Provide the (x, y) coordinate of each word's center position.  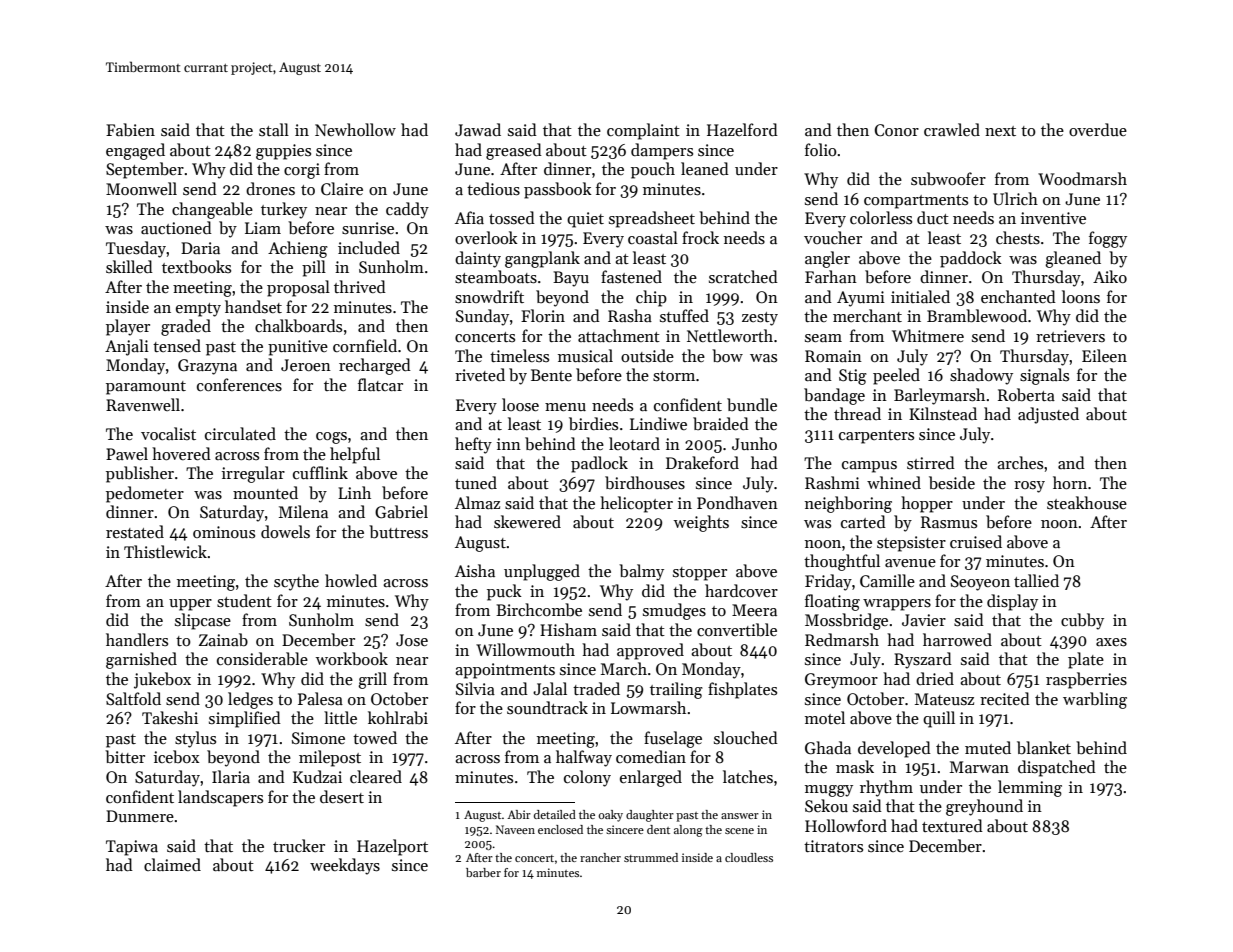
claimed (172, 864)
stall (274, 129)
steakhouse (1087, 503)
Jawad (478, 129)
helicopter (636, 504)
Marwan (979, 767)
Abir (519, 814)
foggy (1108, 239)
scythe (296, 582)
